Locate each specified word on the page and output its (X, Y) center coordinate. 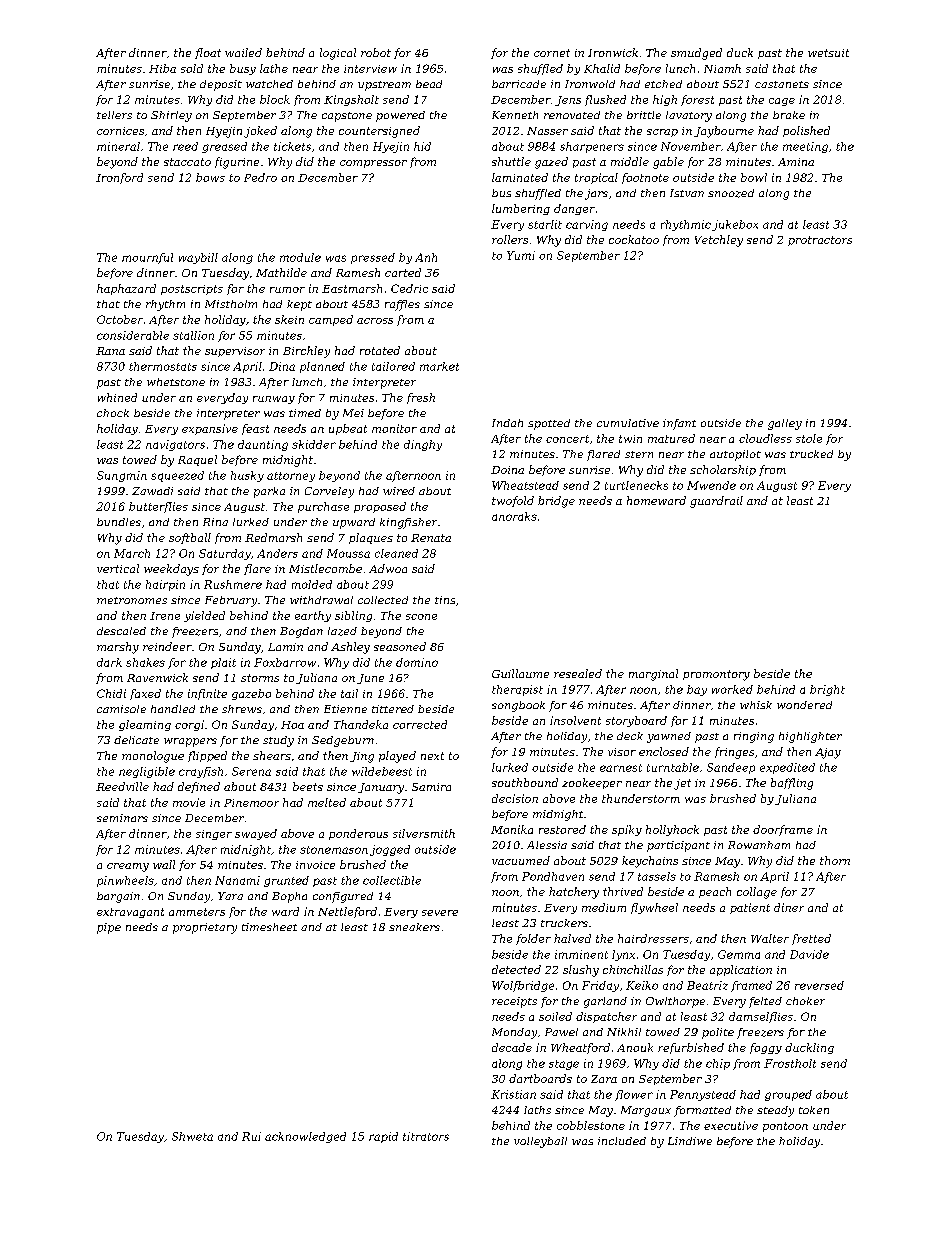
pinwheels (125, 881)
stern (639, 454)
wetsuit (828, 53)
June (370, 679)
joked (260, 132)
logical (338, 54)
